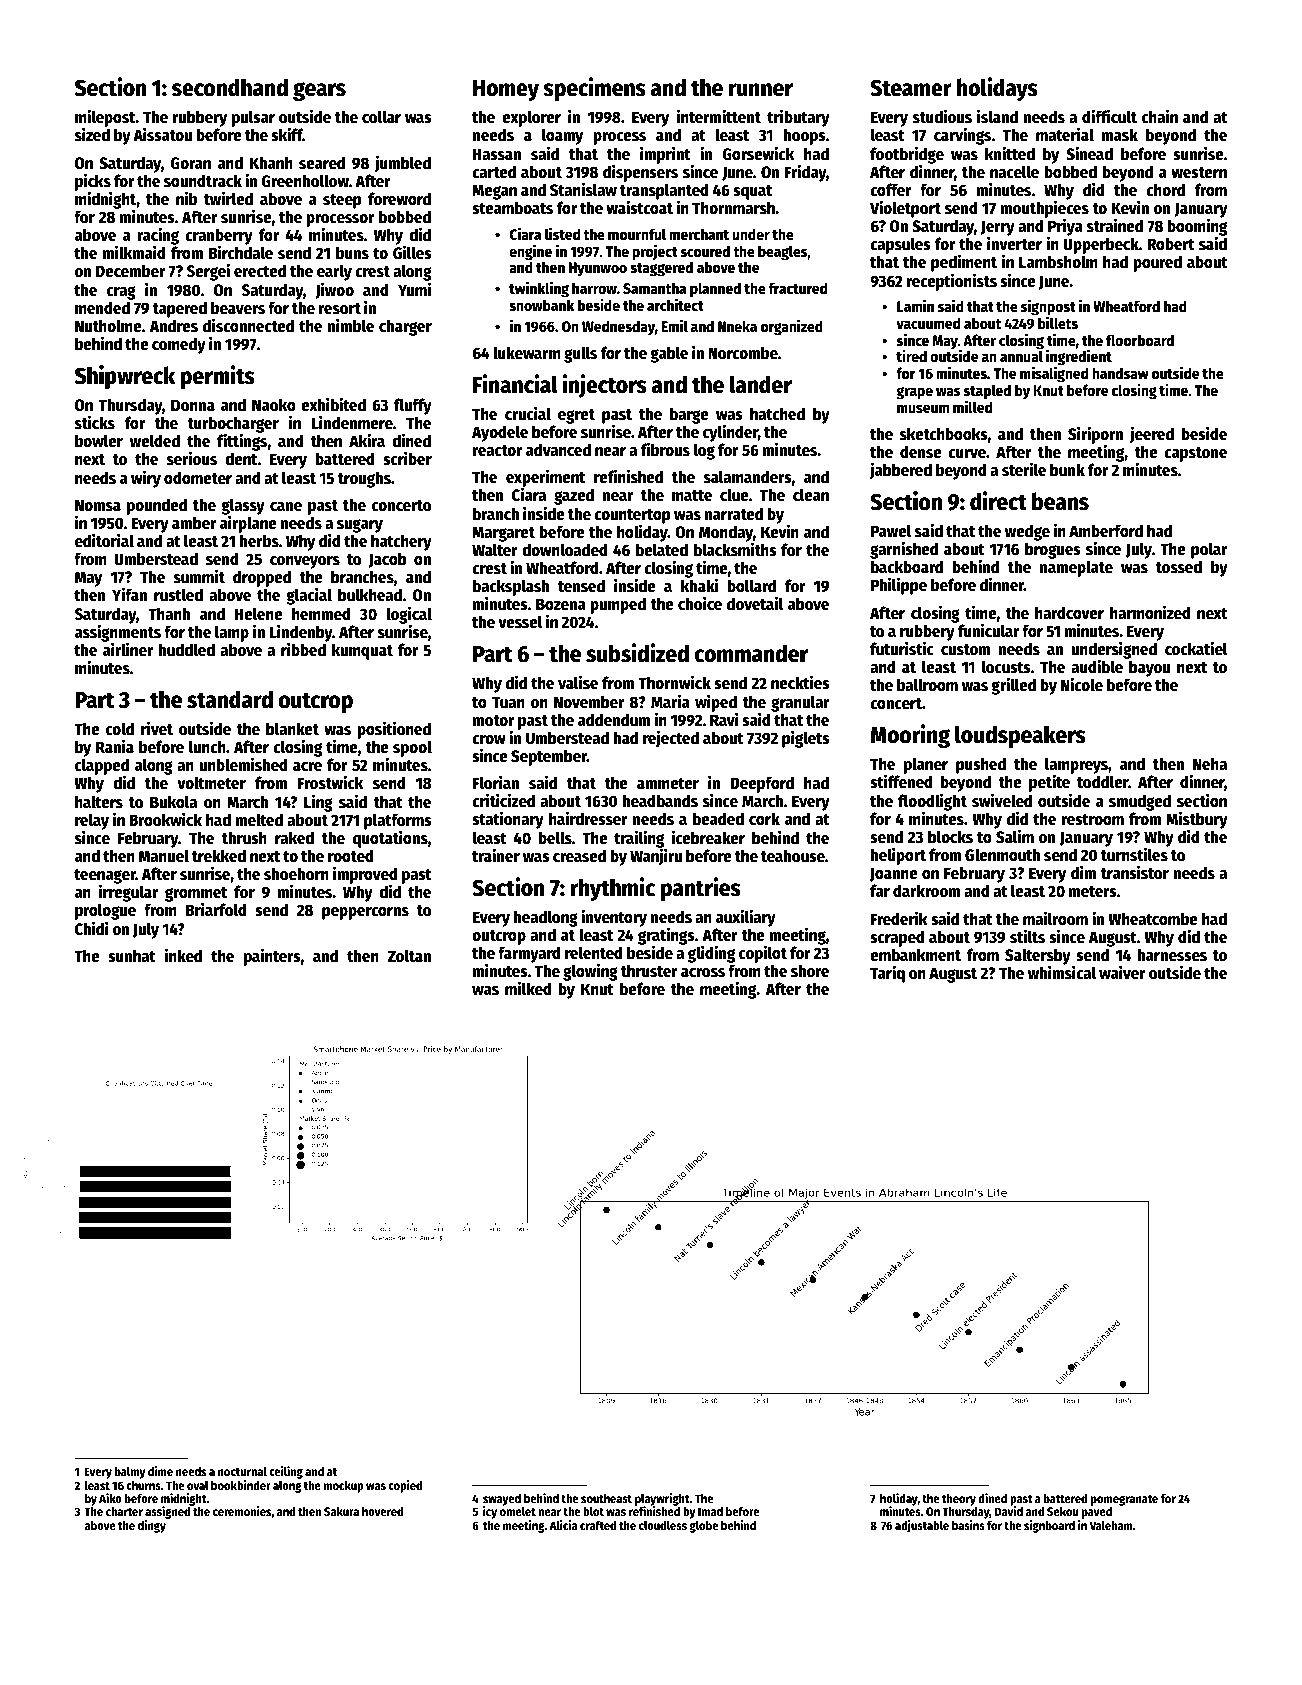 This page has height=1685, width=1302. I want to click on secondhand, so click(230, 87).
